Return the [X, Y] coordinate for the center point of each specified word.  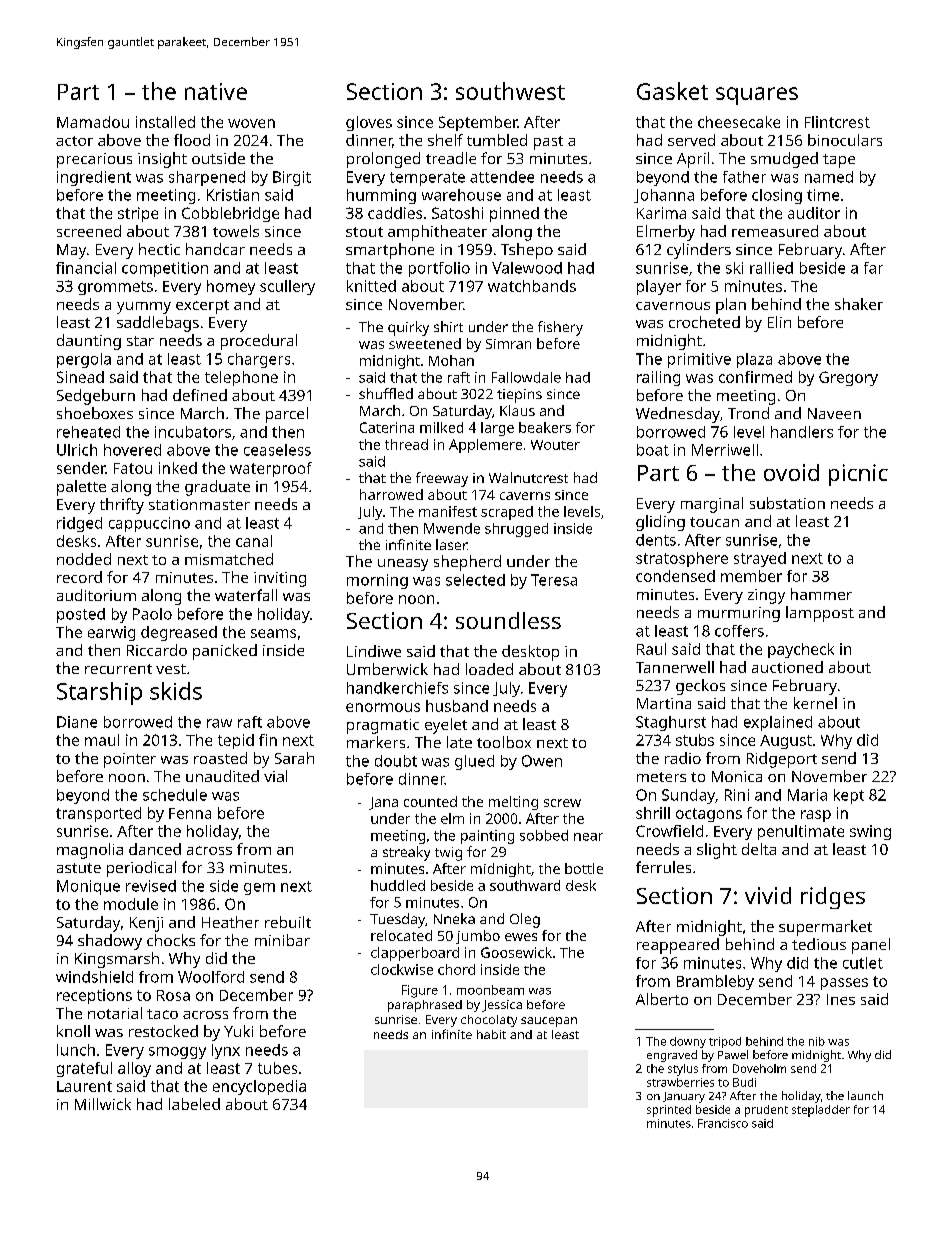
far [873, 268]
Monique [88, 887]
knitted [371, 286]
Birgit [292, 178]
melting [513, 803]
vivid [768, 895]
